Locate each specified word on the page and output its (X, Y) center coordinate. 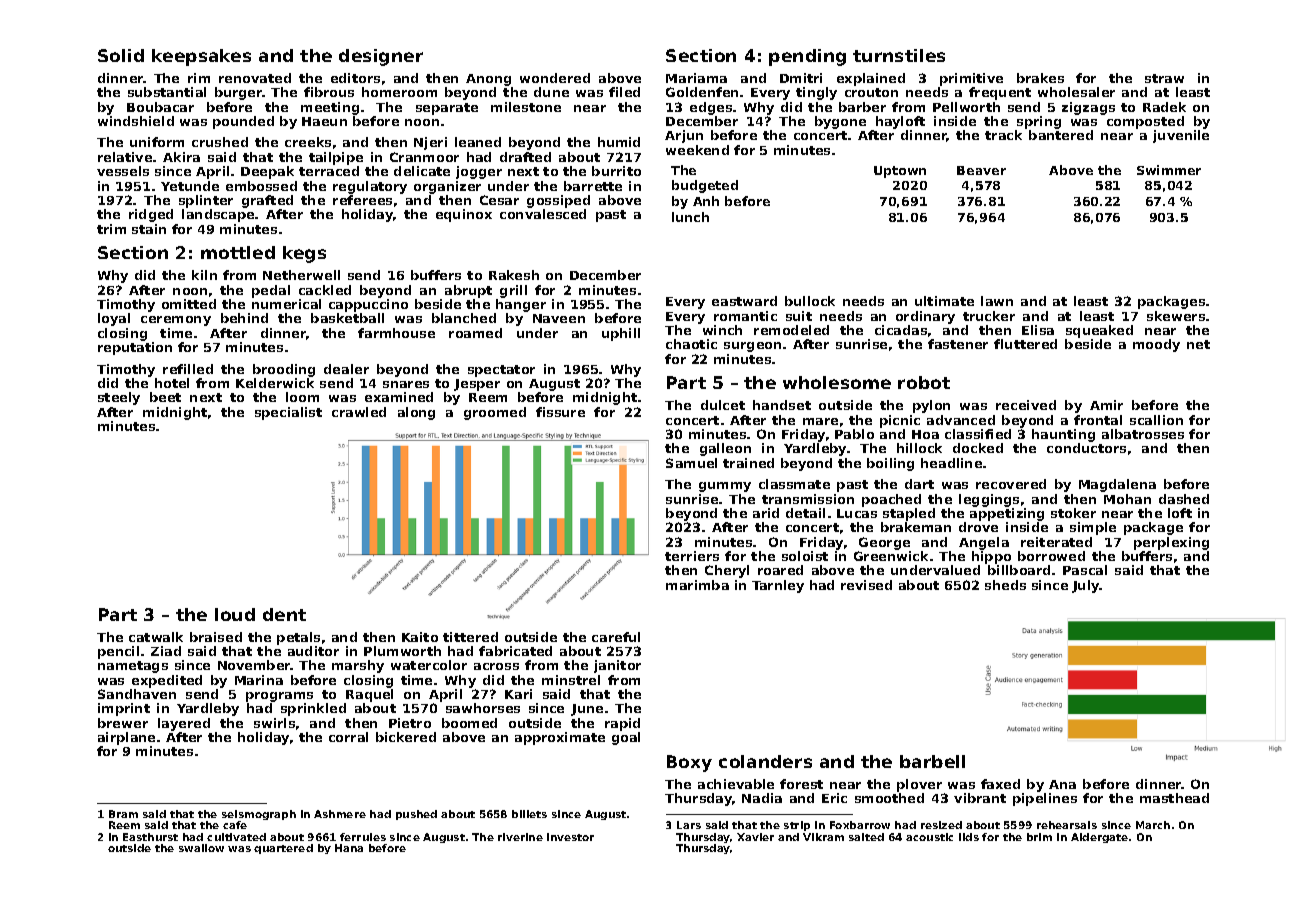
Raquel (369, 695)
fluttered (1025, 344)
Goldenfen (702, 92)
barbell (932, 761)
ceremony (176, 321)
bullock (810, 301)
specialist (288, 413)
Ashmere (340, 814)
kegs (304, 254)
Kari (518, 694)
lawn (997, 301)
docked (978, 448)
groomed (495, 413)
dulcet (723, 405)
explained (871, 79)
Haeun (324, 121)
